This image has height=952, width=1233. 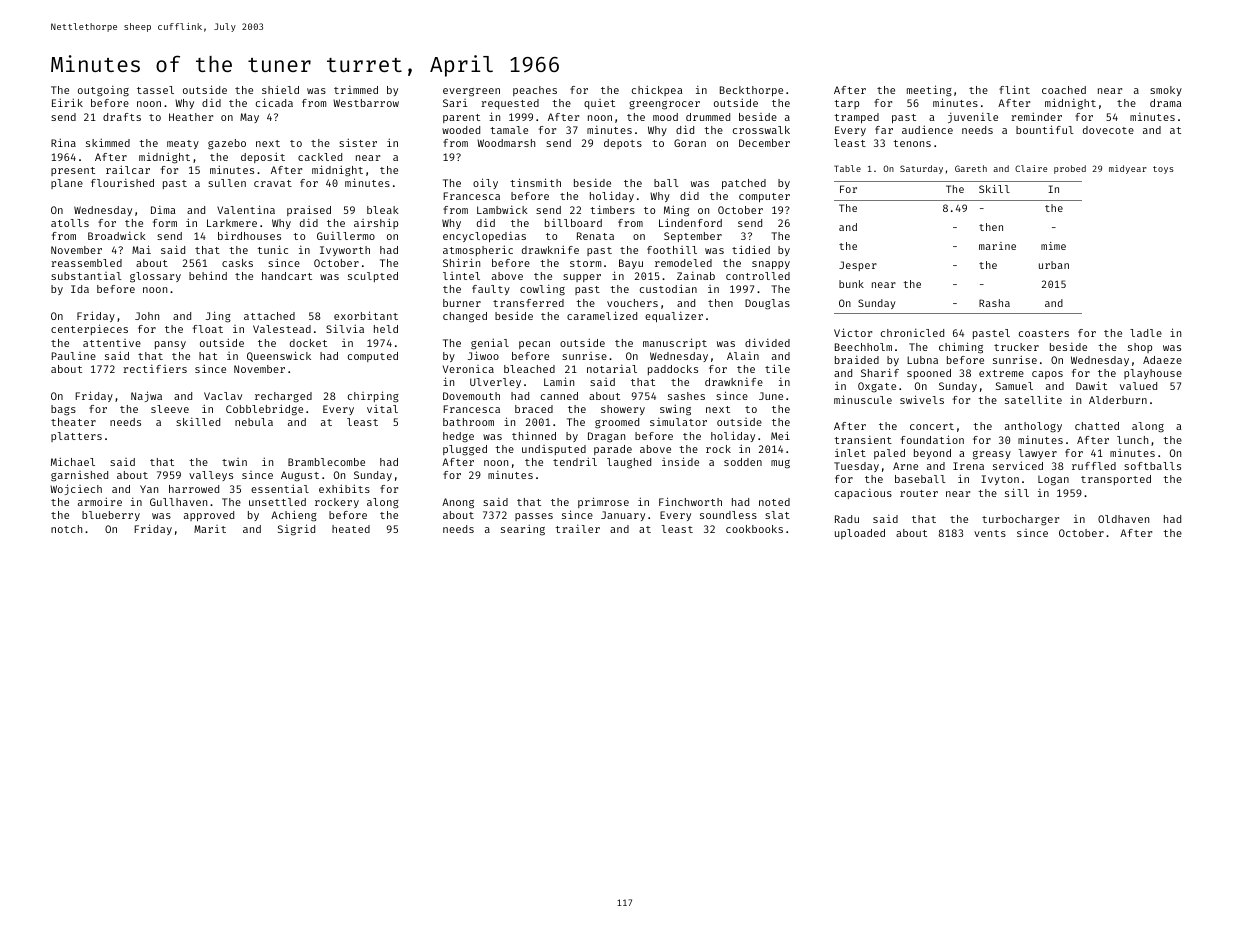 What do you see at coordinates (744, 184) in the image?
I see `patched` at bounding box center [744, 184].
